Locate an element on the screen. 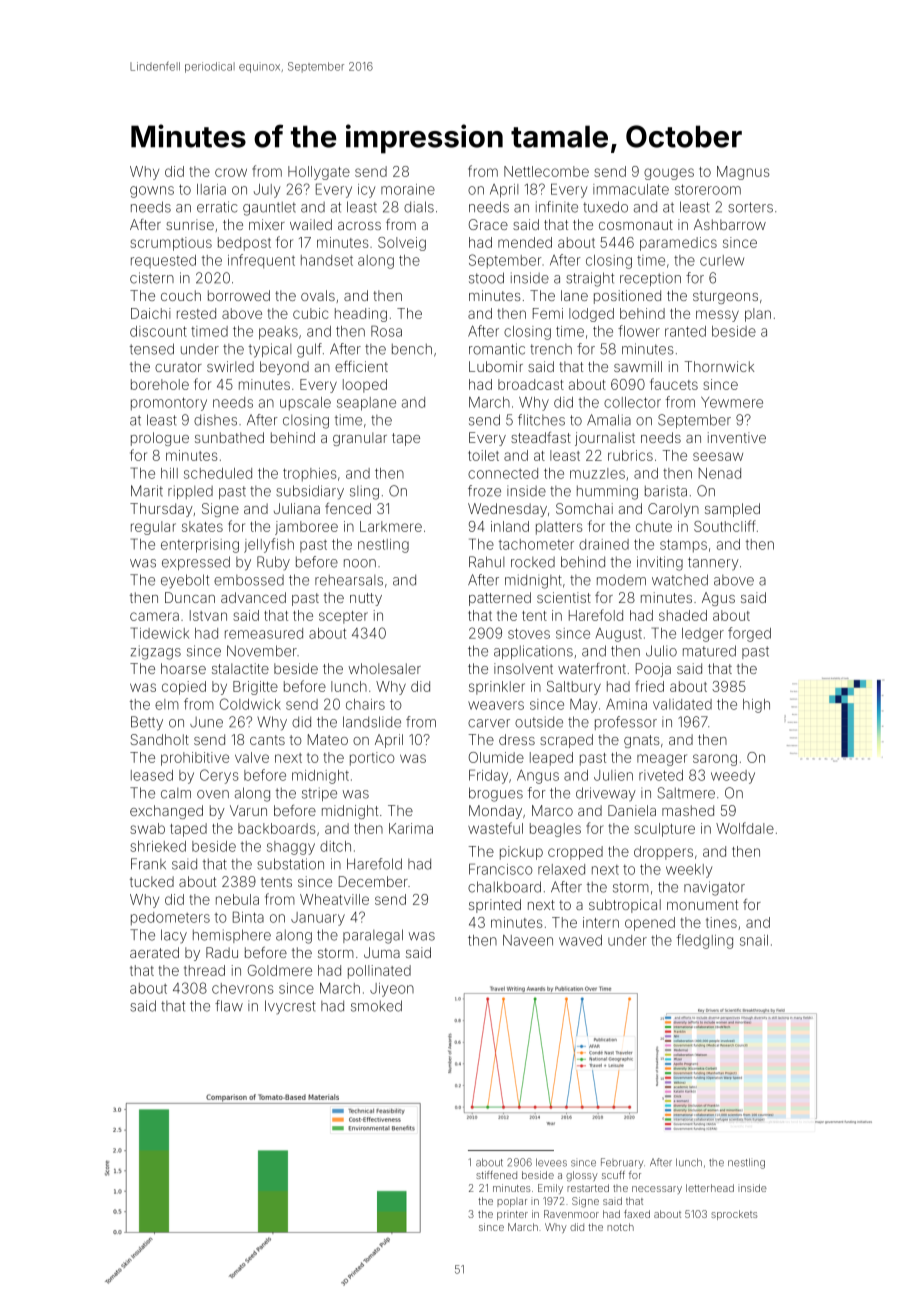 The height and width of the screenshot is (1316, 908). messy is located at coordinates (717, 316).
